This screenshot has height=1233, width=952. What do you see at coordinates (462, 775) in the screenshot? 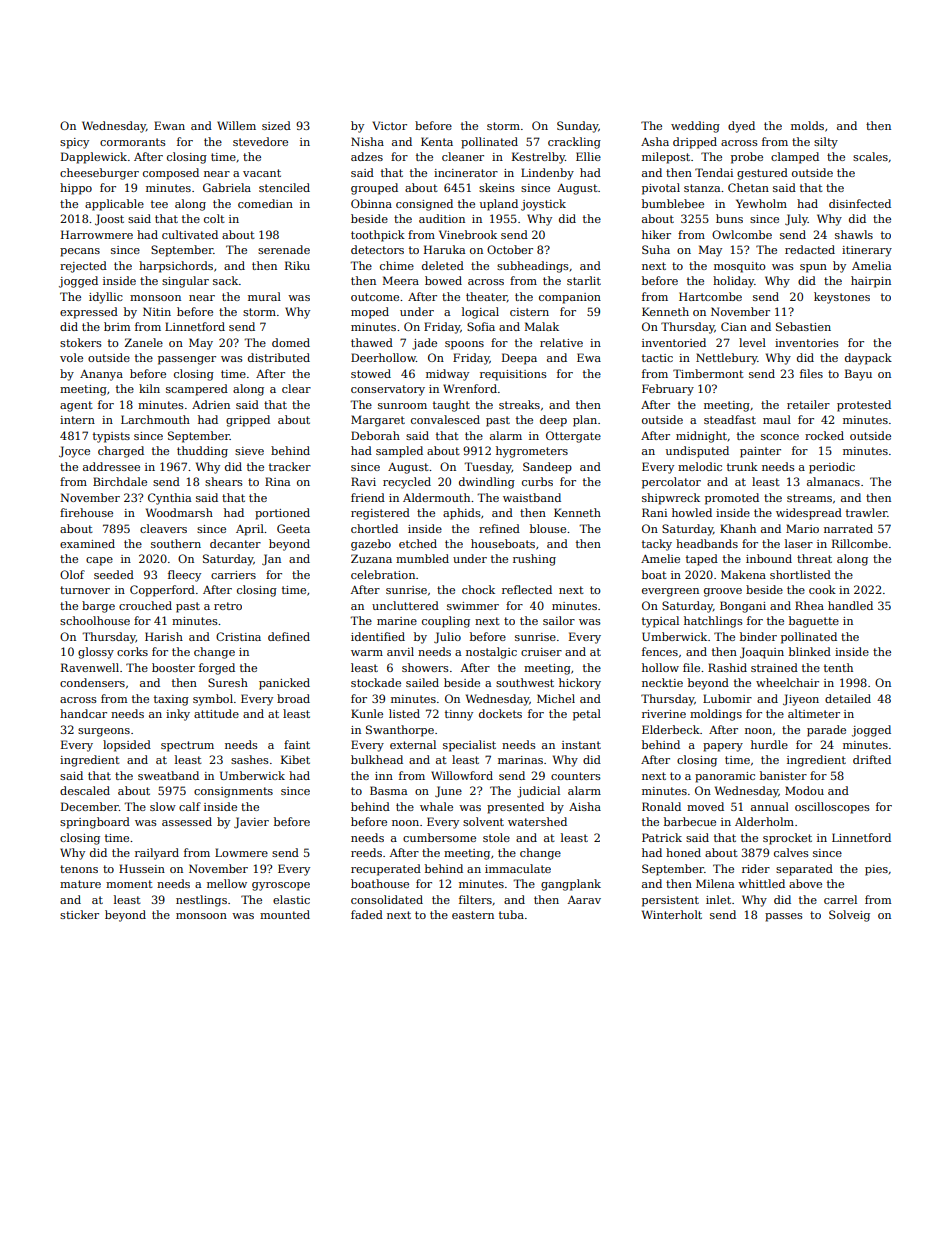
I see `Willowford` at bounding box center [462, 775].
